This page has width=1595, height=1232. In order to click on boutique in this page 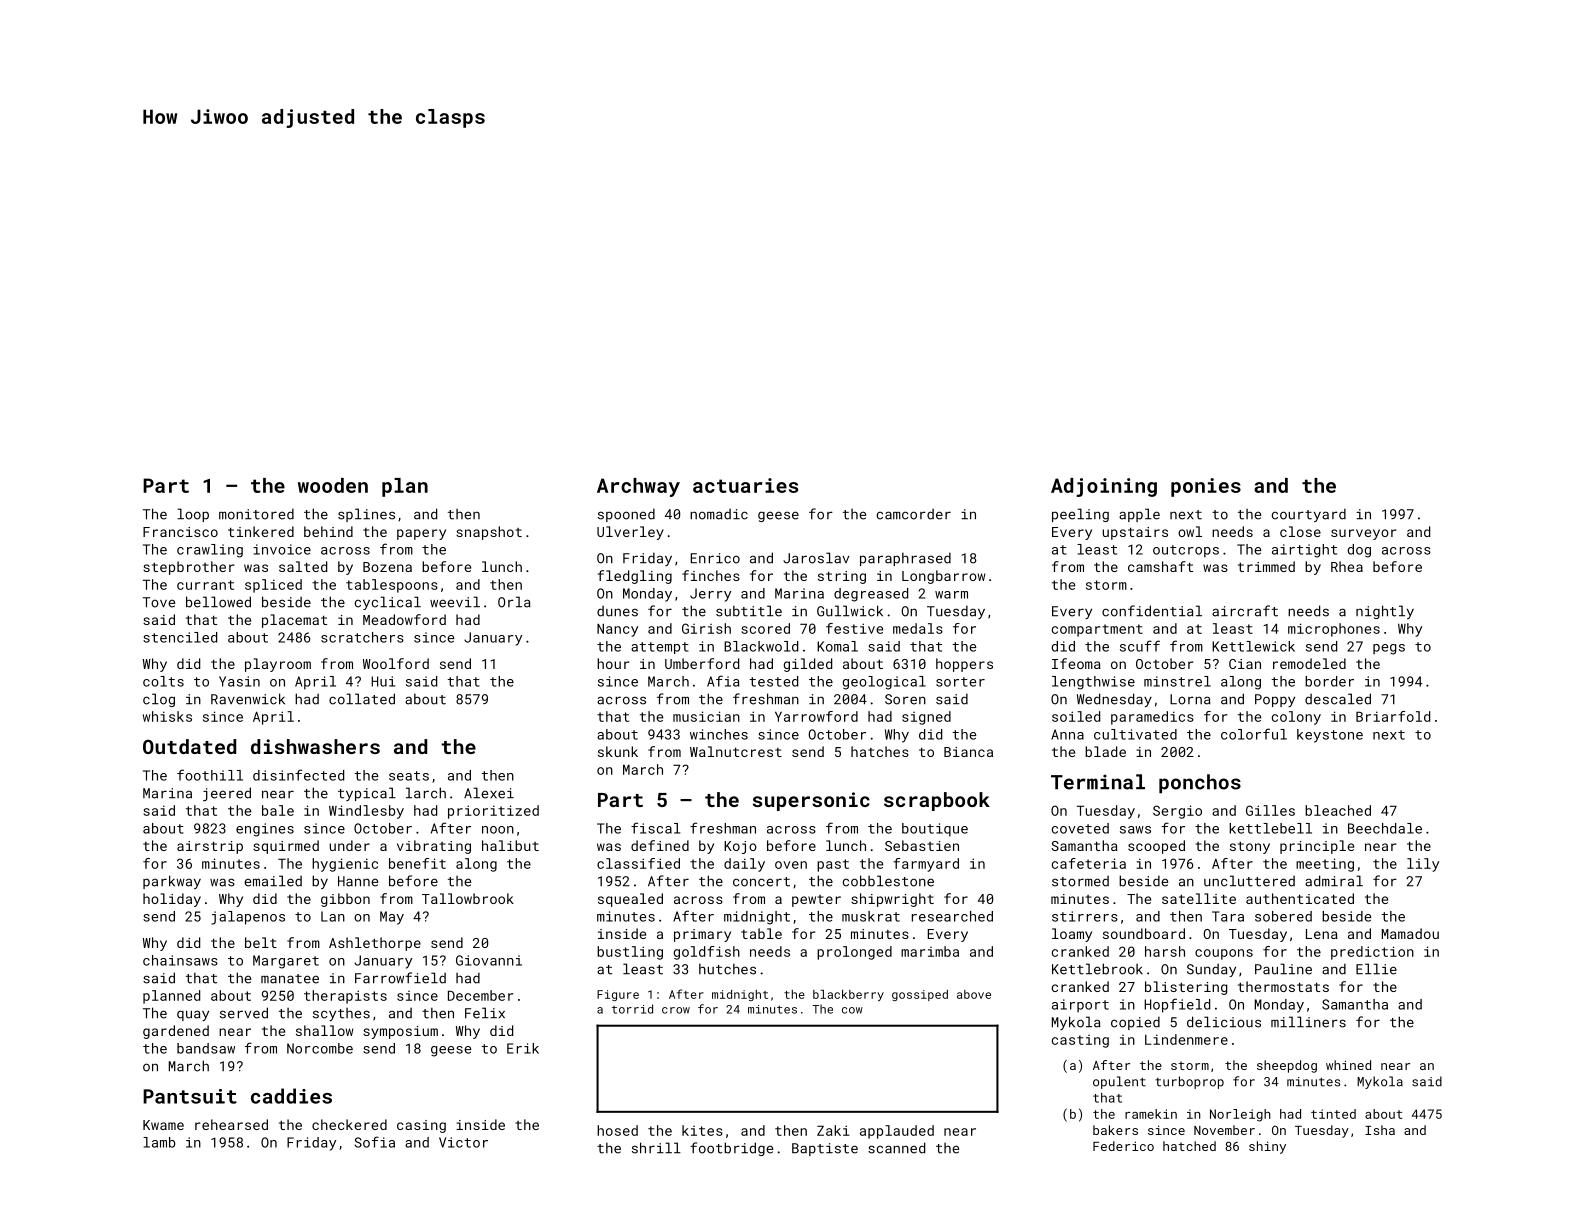, I will do `click(935, 830)`.
